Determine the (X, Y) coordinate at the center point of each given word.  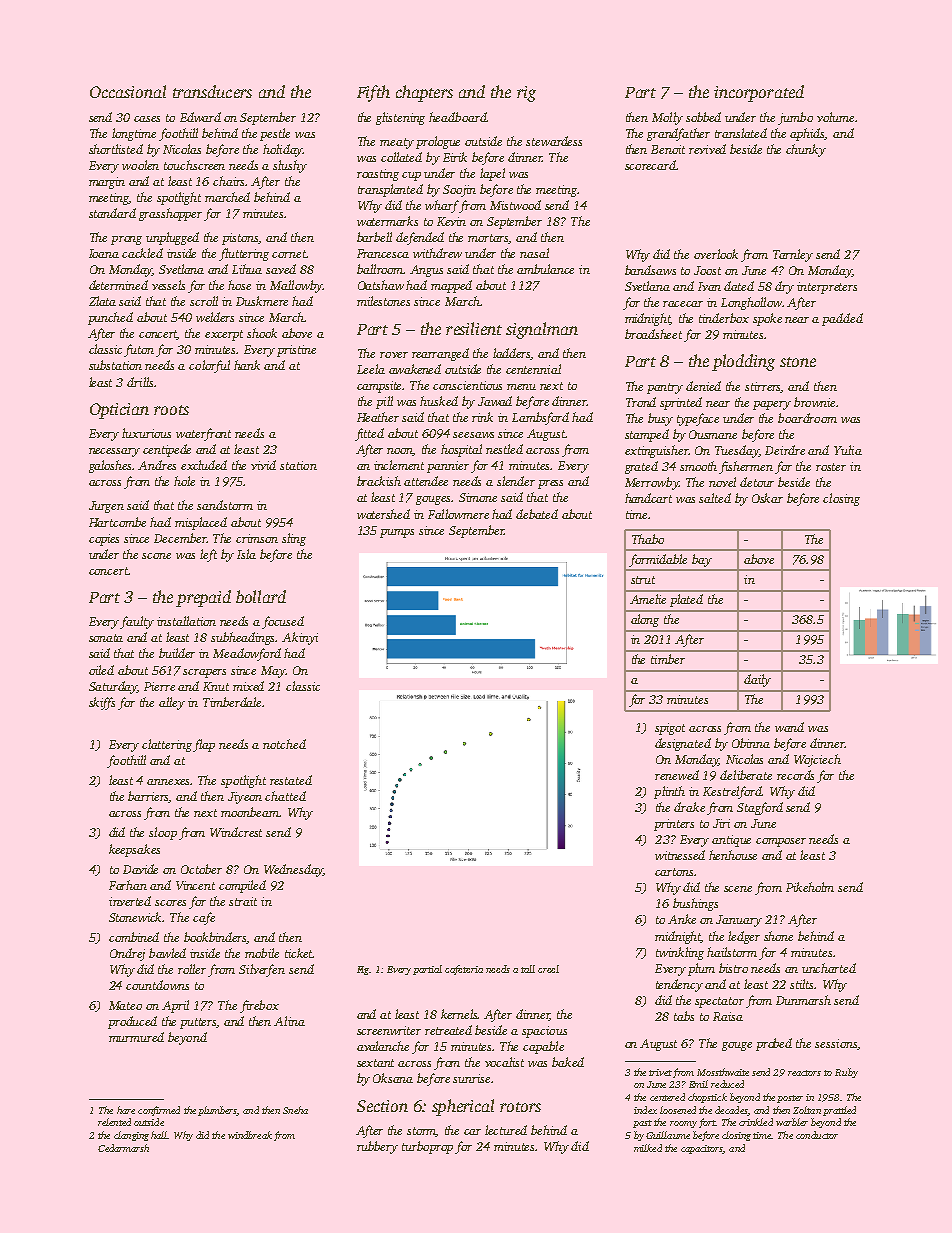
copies (104, 540)
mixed (248, 686)
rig (526, 94)
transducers (212, 91)
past (642, 1124)
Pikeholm (810, 887)
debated (537, 514)
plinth (669, 792)
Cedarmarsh (123, 1148)
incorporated (759, 93)
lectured (506, 1130)
